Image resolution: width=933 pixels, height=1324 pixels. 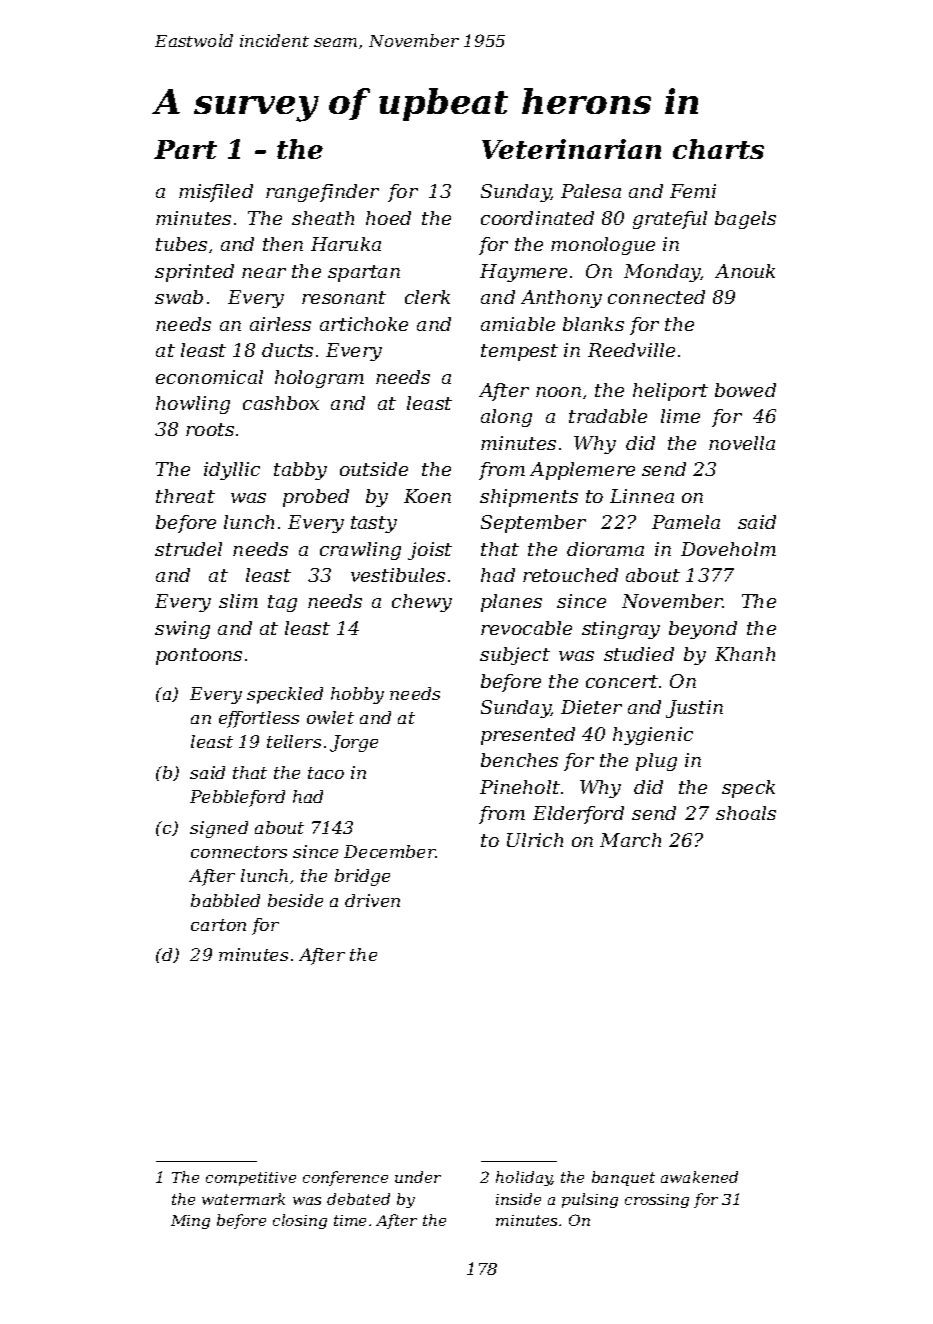 I want to click on crossing, so click(x=657, y=1201).
